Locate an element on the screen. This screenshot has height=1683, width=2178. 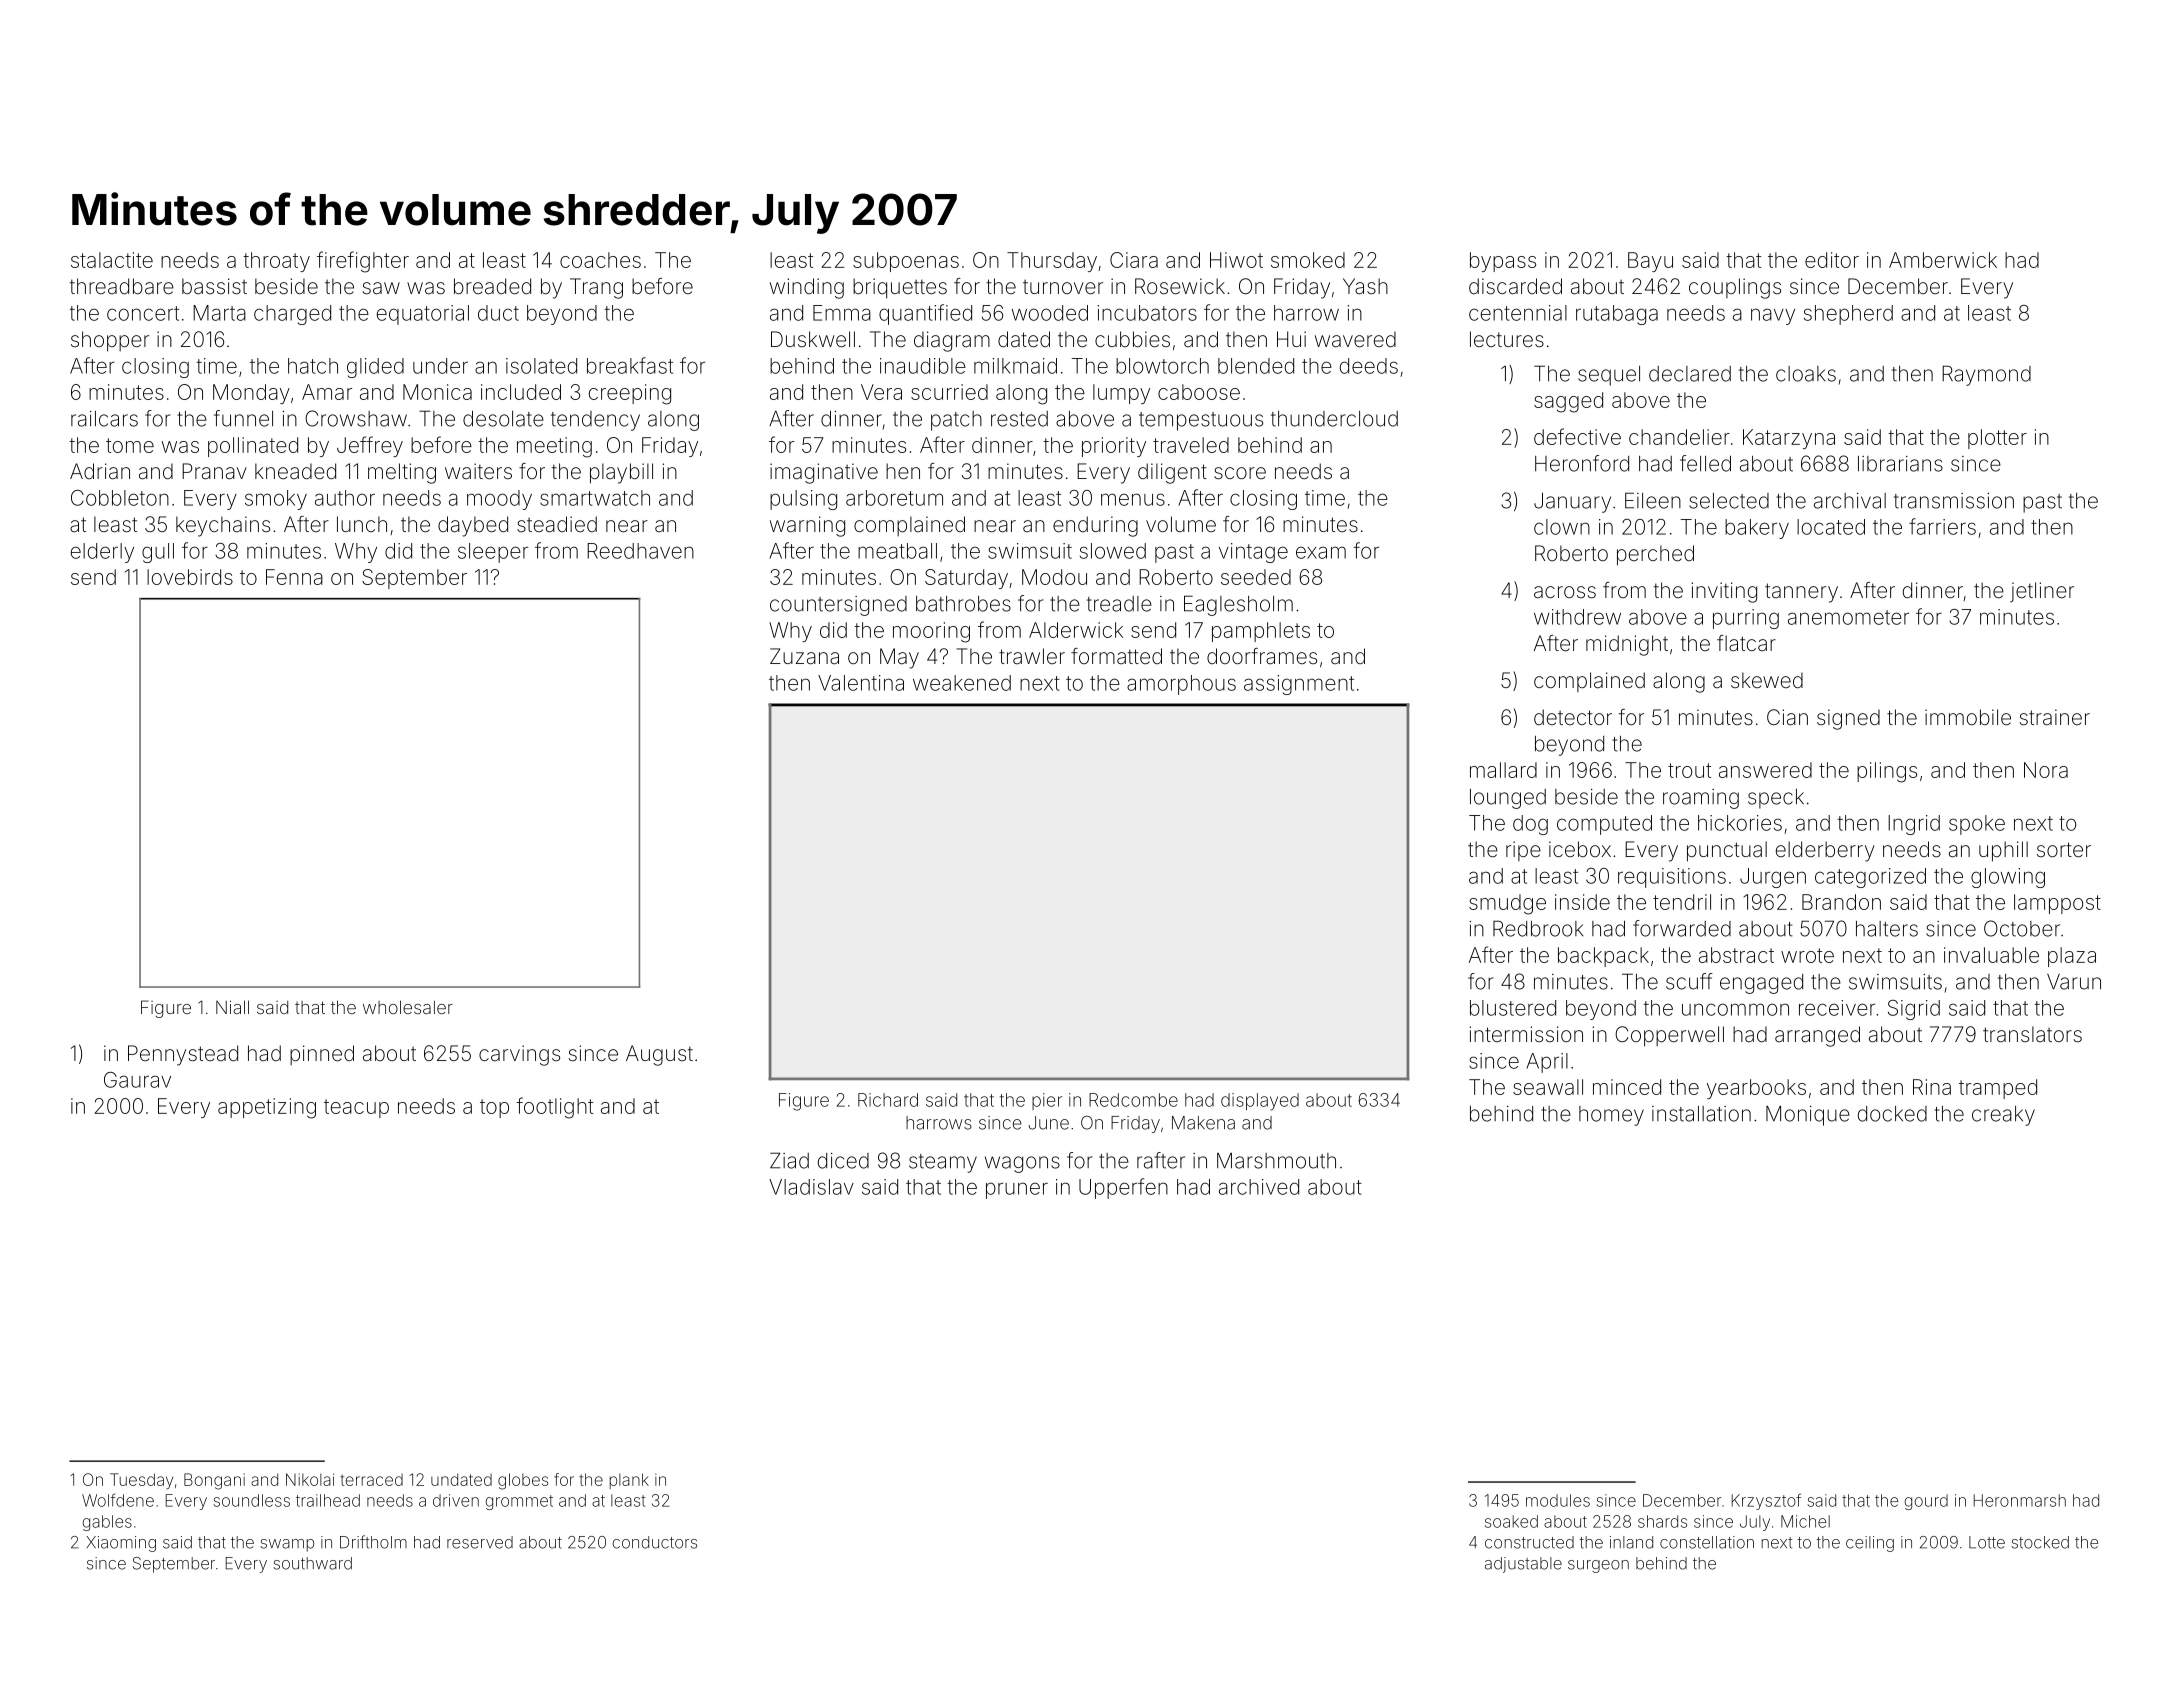
globes is located at coordinates (523, 1481).
